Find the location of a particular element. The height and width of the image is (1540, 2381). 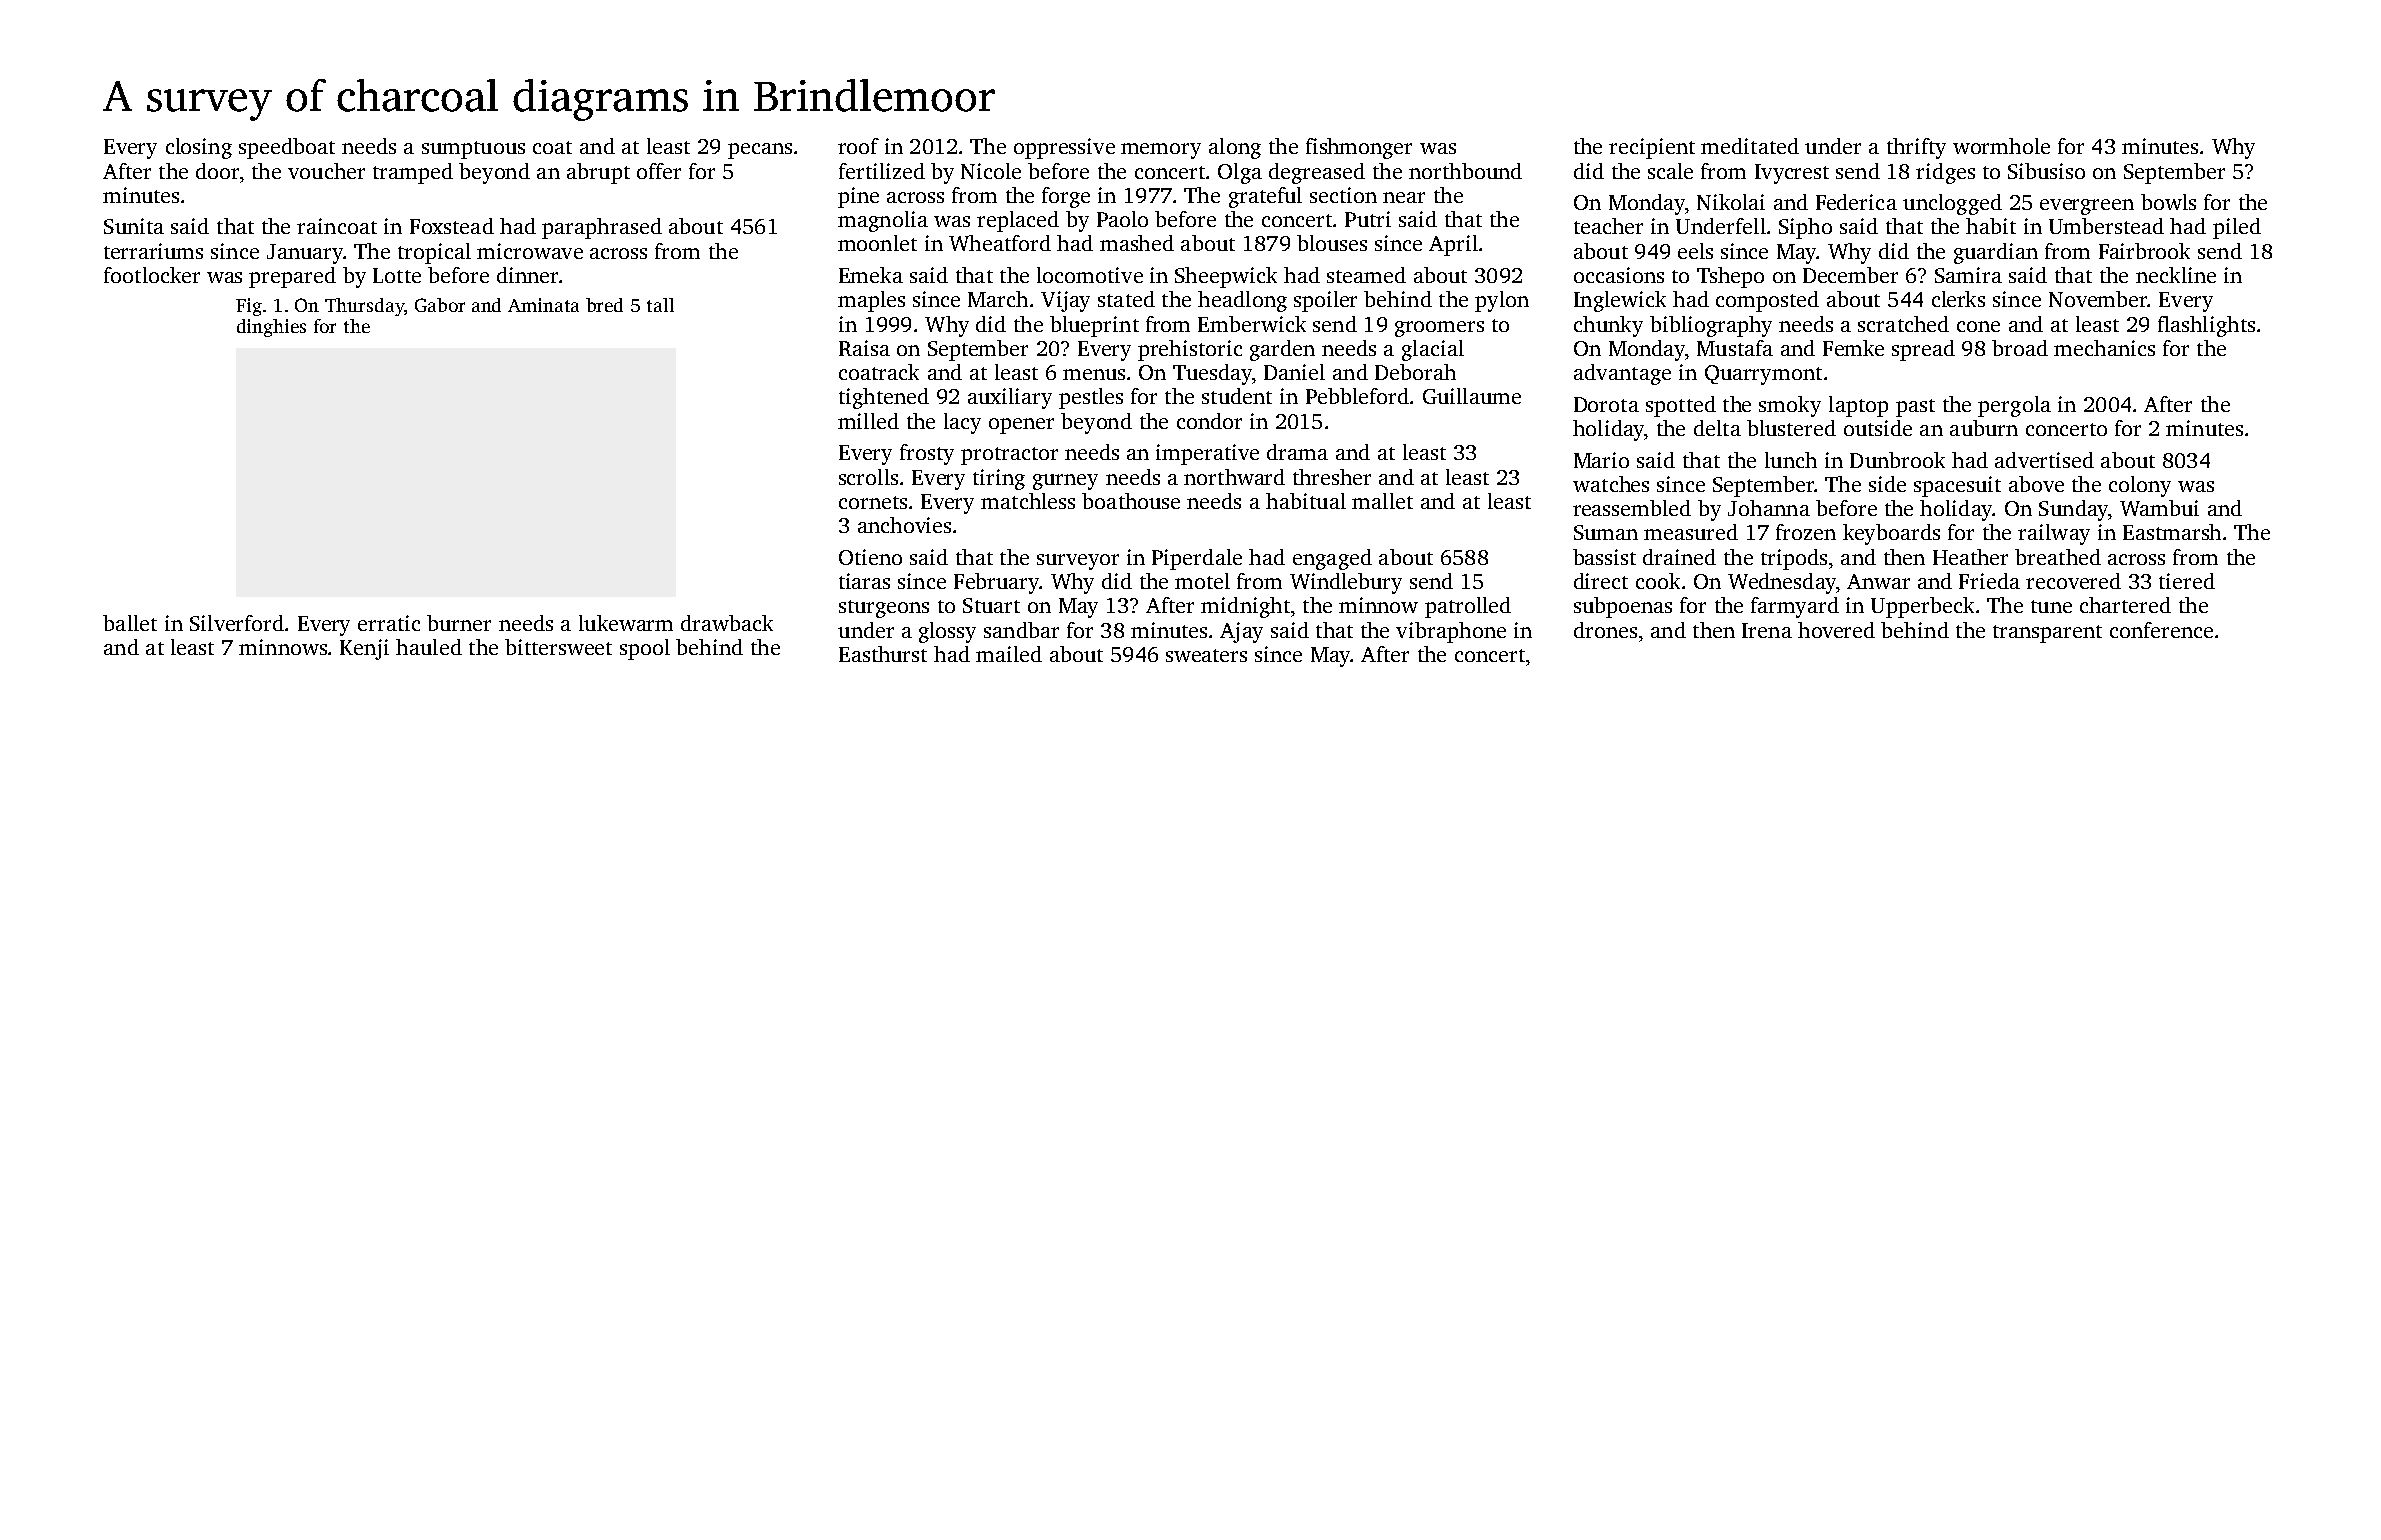

door is located at coordinates (217, 171).
